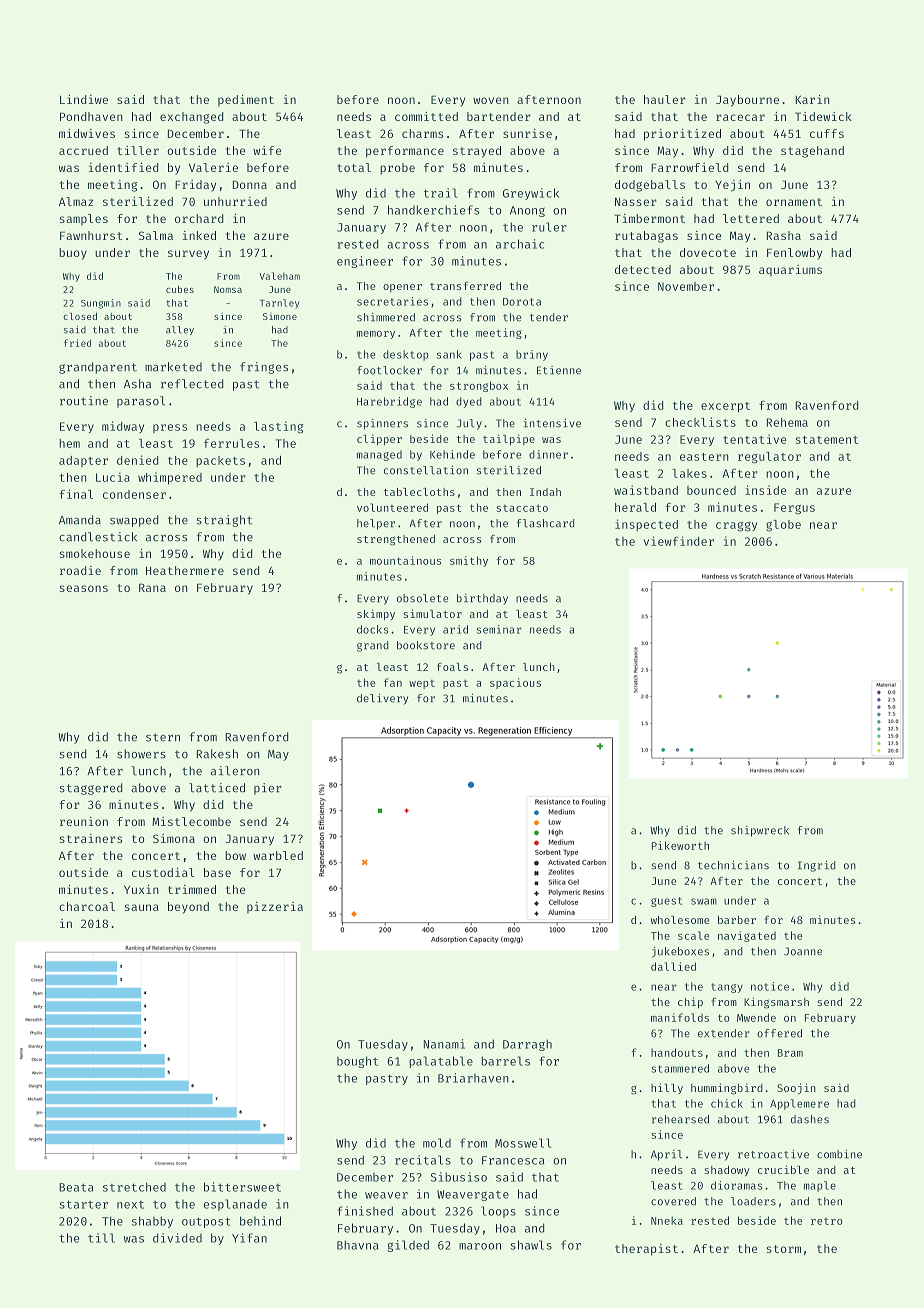 This screenshot has height=1308, width=924. Describe the element at coordinates (784, 1249) in the screenshot. I see `storm` at that location.
